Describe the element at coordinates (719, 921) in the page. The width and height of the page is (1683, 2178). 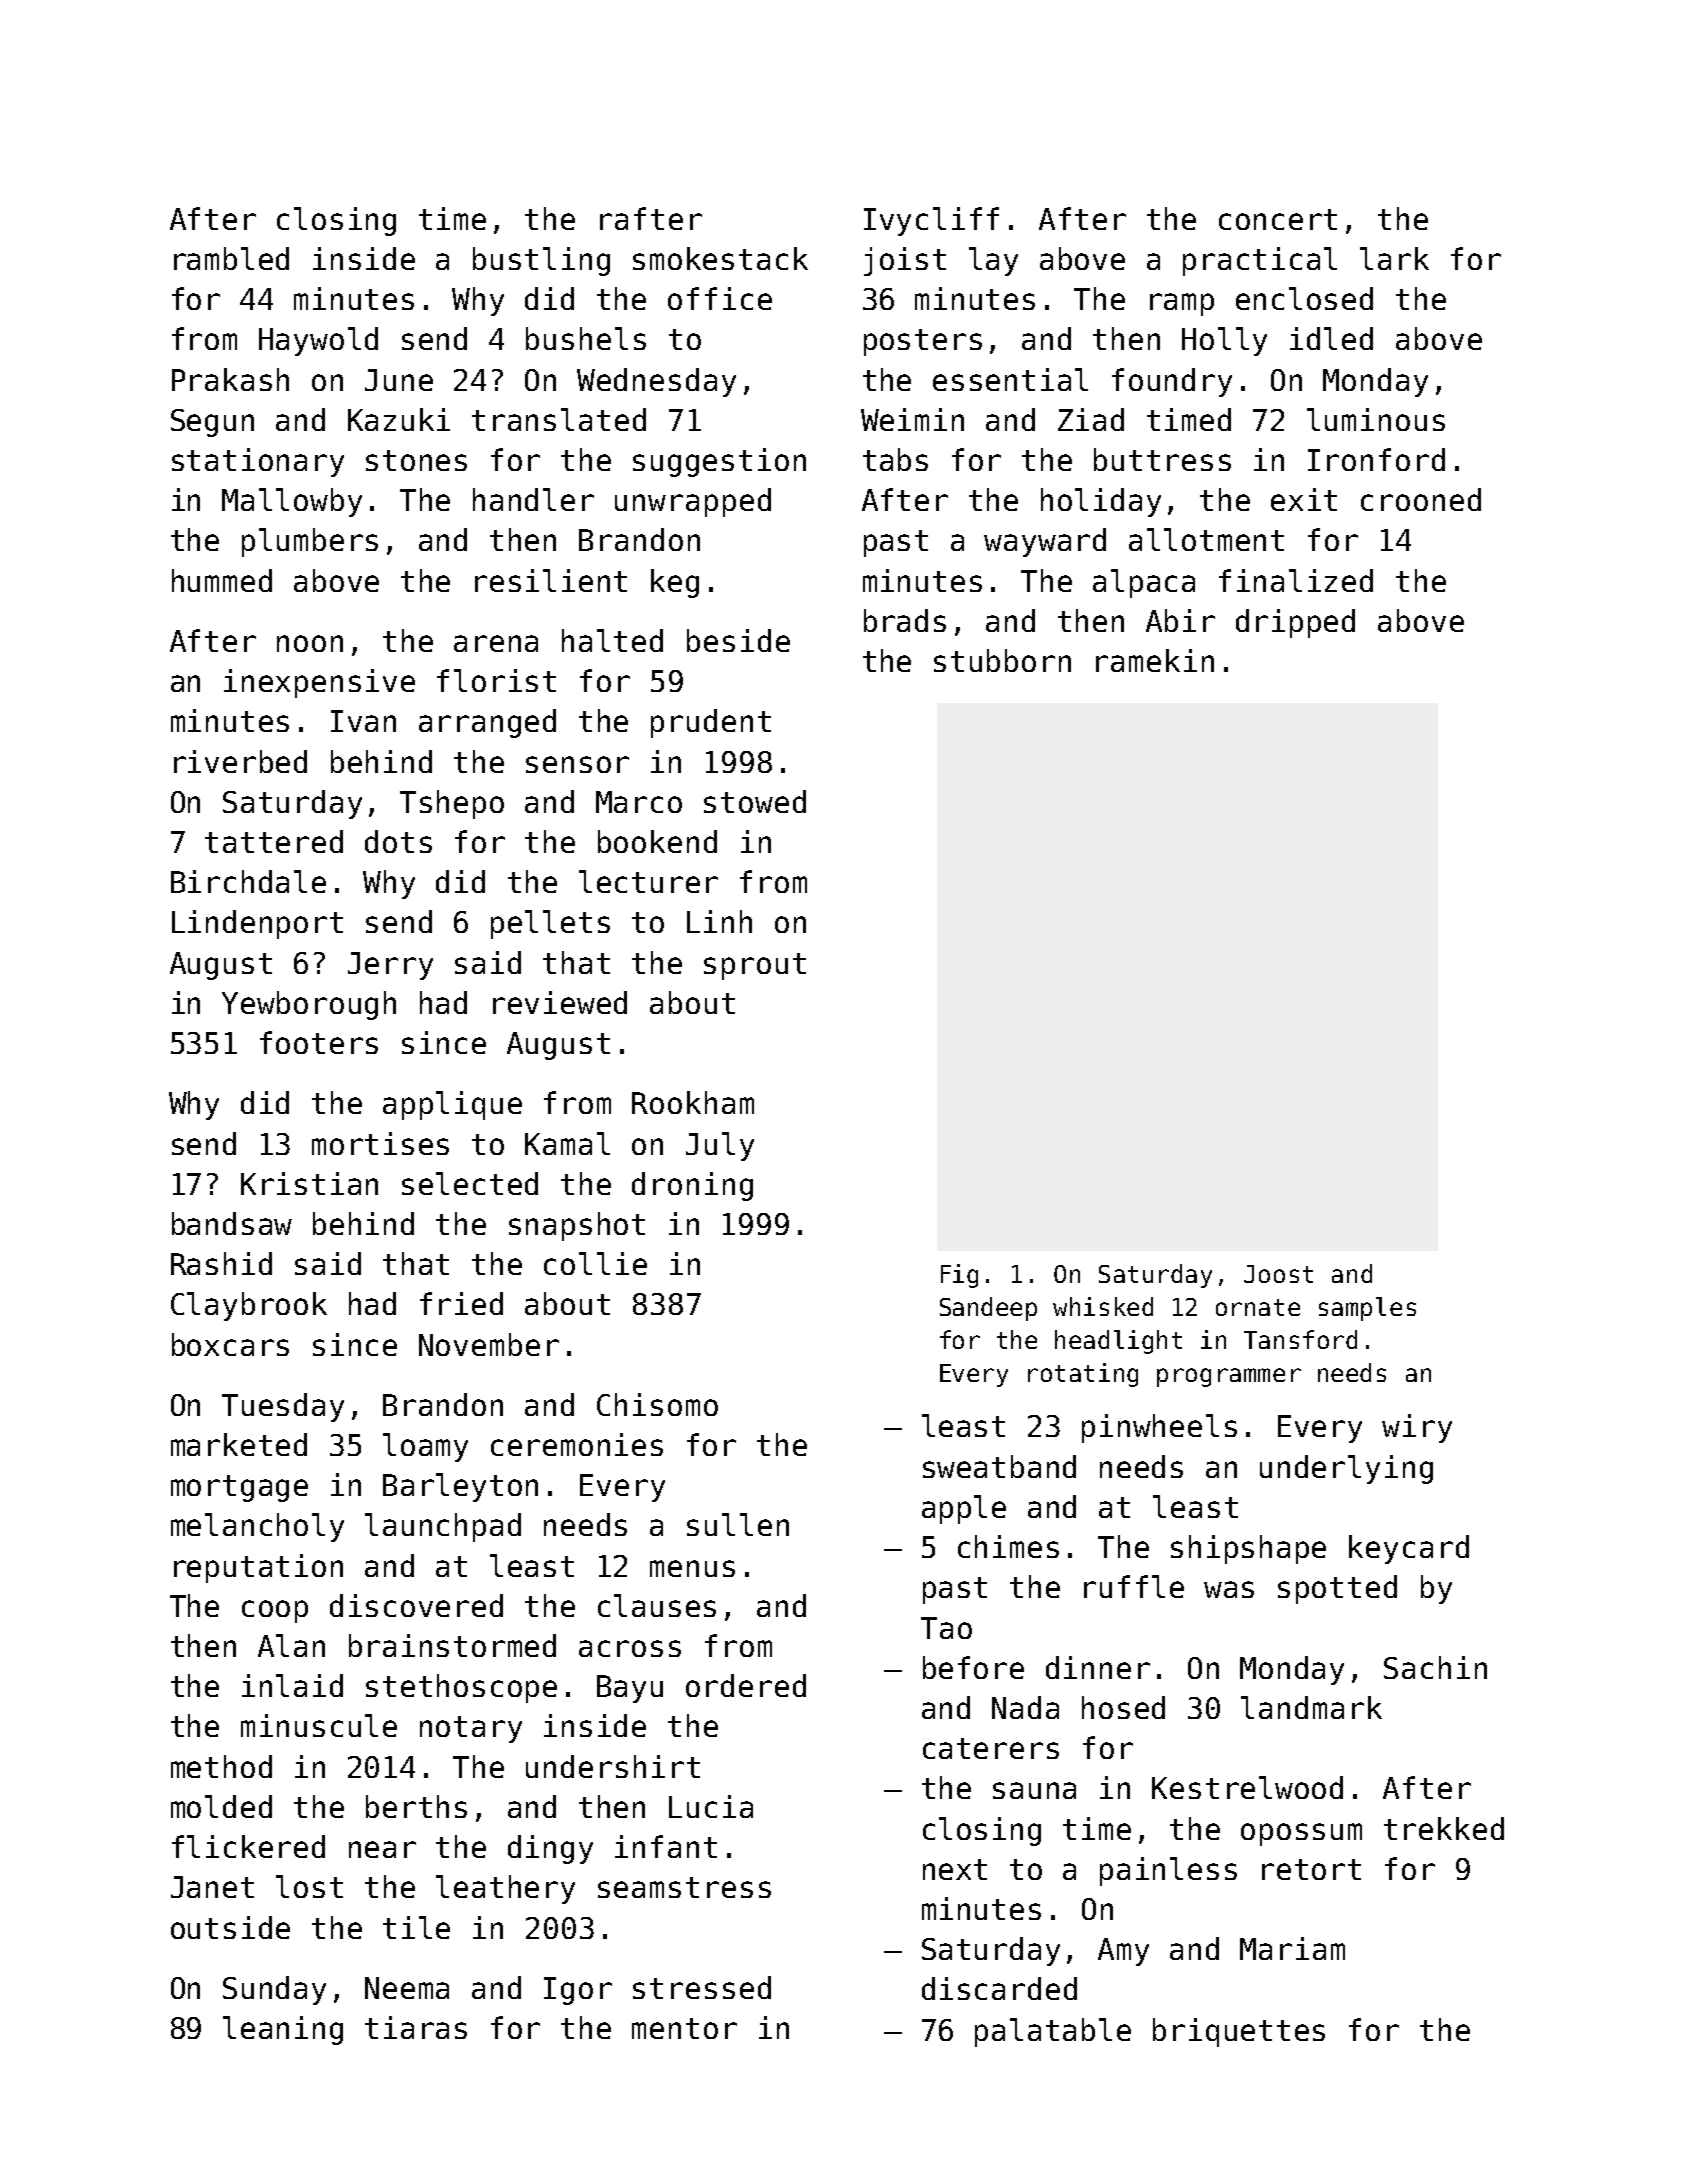
I see `Linh` at that location.
